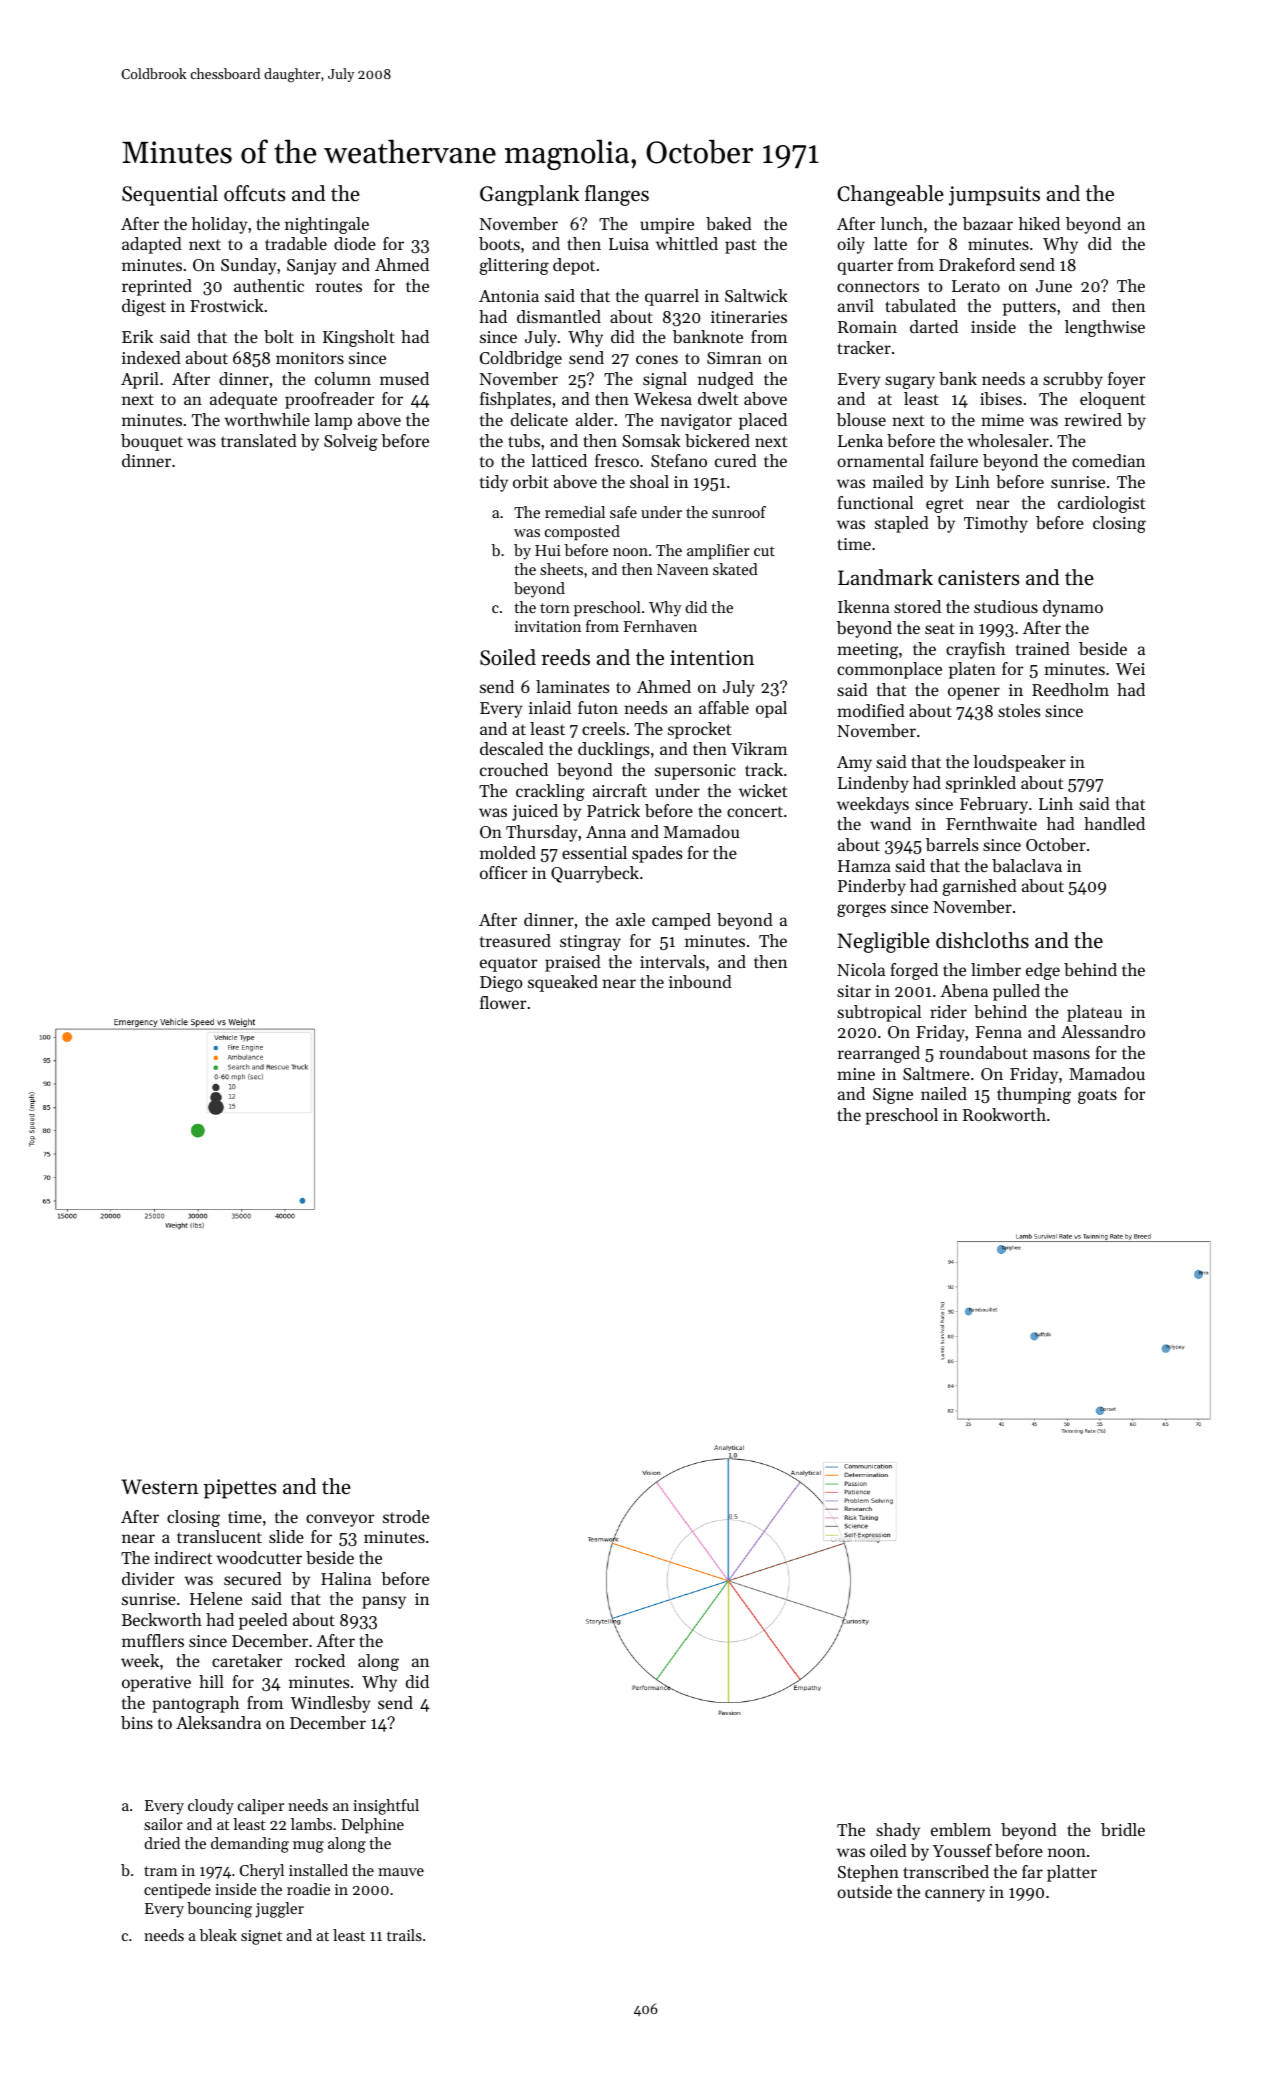  What do you see at coordinates (254, 193) in the screenshot?
I see `offcuts` at bounding box center [254, 193].
